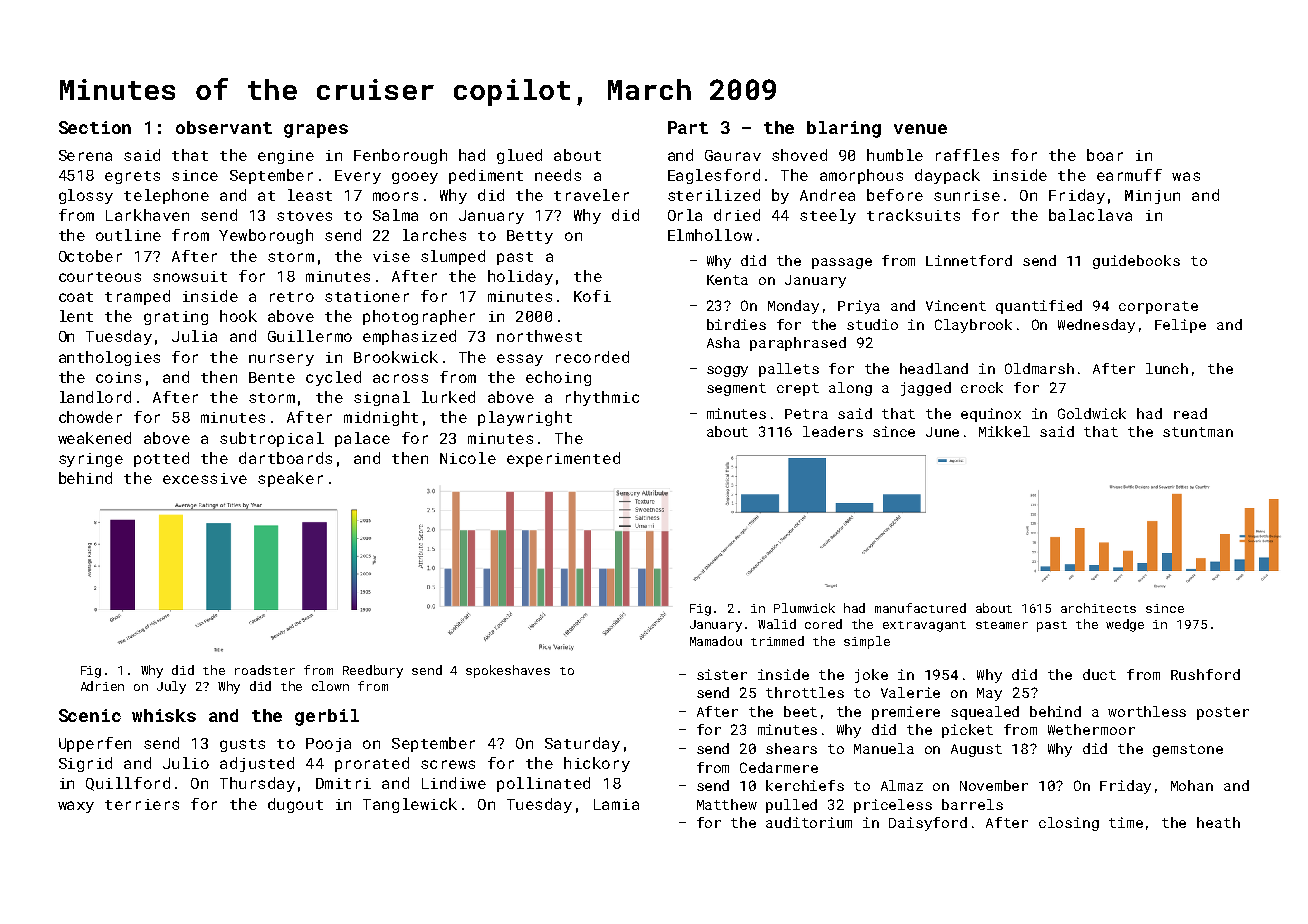 This page has height=924, width=1308. I want to click on Matthew, so click(727, 804).
